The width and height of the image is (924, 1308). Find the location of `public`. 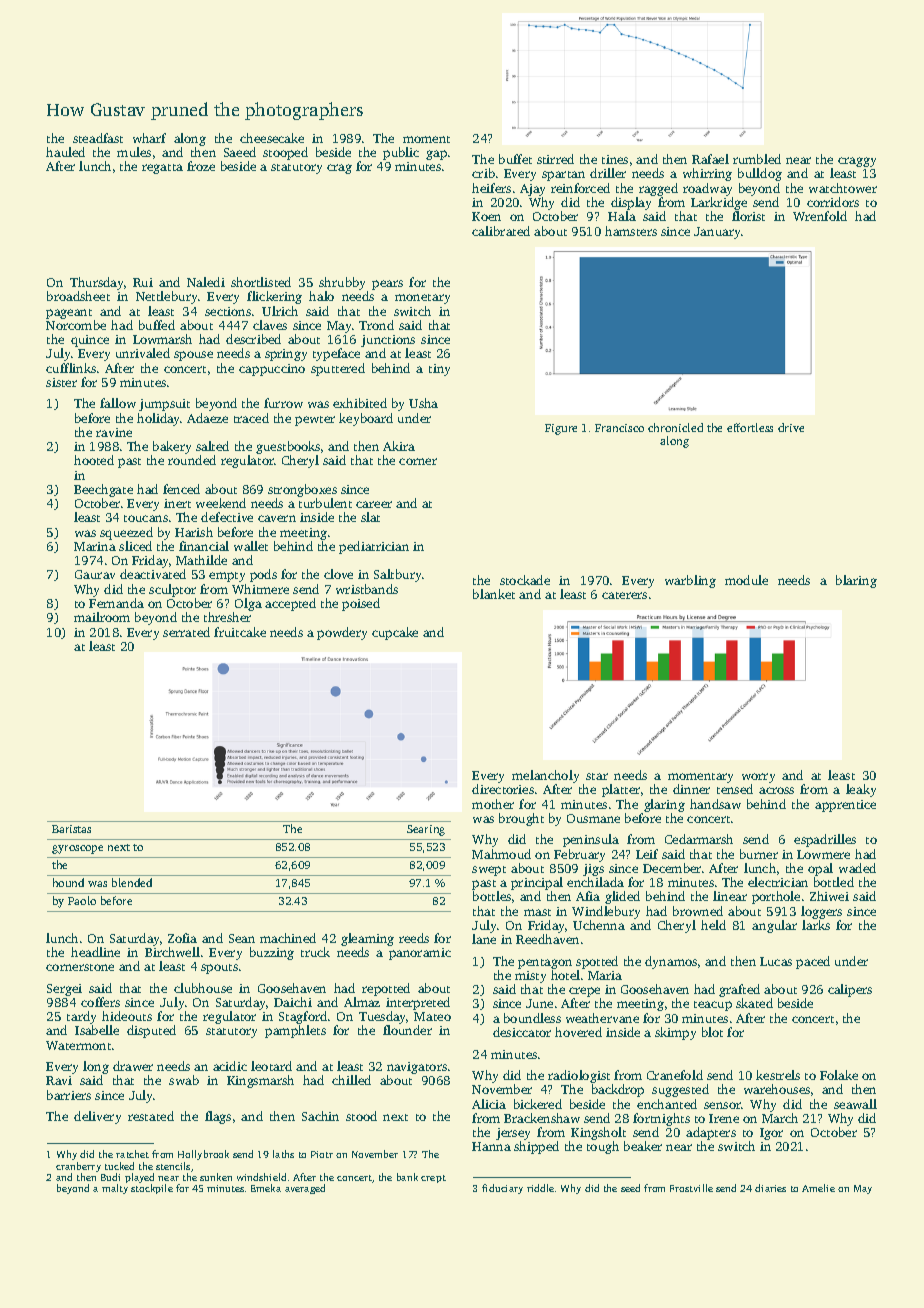

public is located at coordinates (401, 153).
